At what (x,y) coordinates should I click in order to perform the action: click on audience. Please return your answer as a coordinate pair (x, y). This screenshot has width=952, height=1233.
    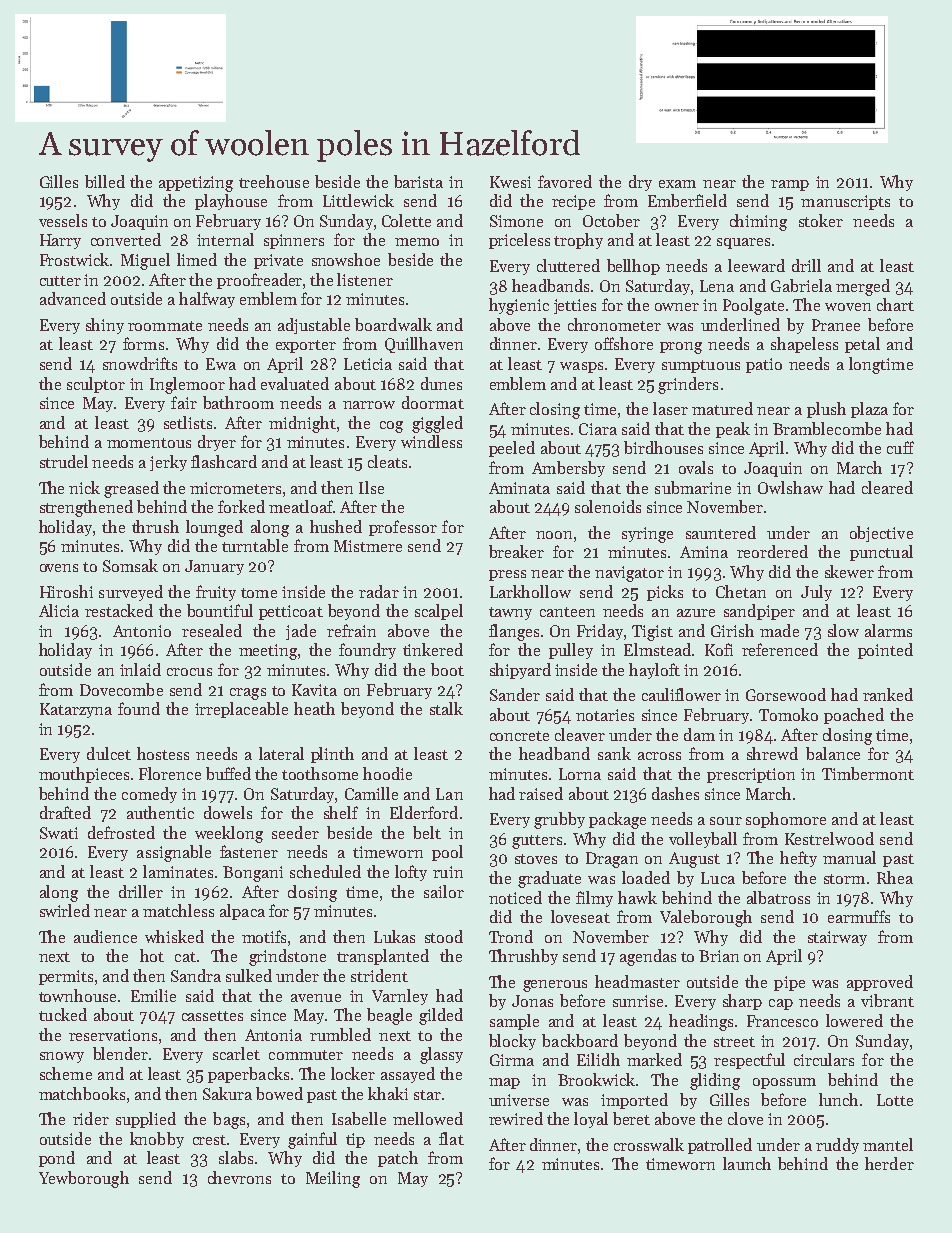
    Looking at the image, I should click on (105, 936).
